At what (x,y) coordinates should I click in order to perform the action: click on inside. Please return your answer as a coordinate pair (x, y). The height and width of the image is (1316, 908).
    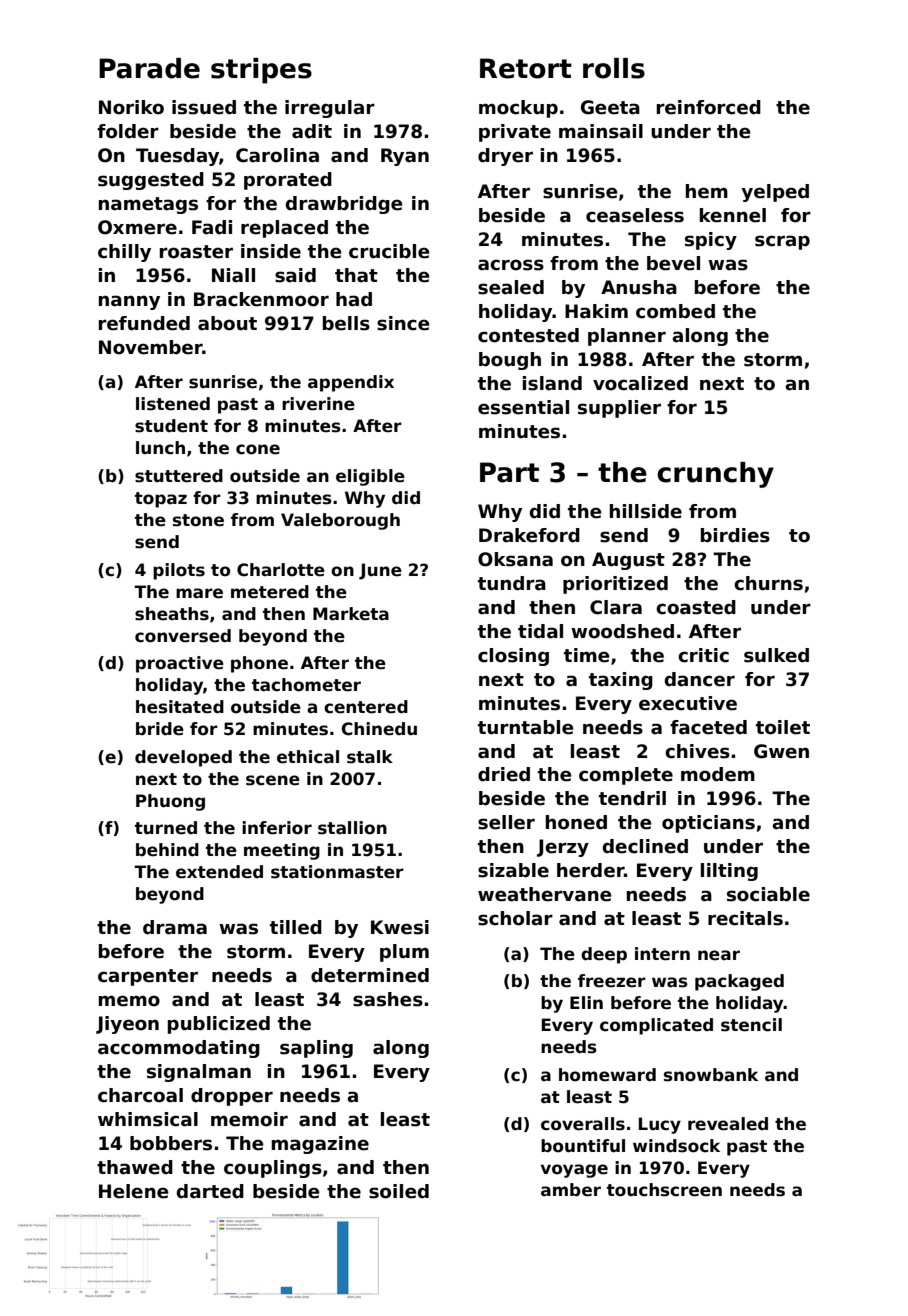
    Looking at the image, I should click on (271, 251).
